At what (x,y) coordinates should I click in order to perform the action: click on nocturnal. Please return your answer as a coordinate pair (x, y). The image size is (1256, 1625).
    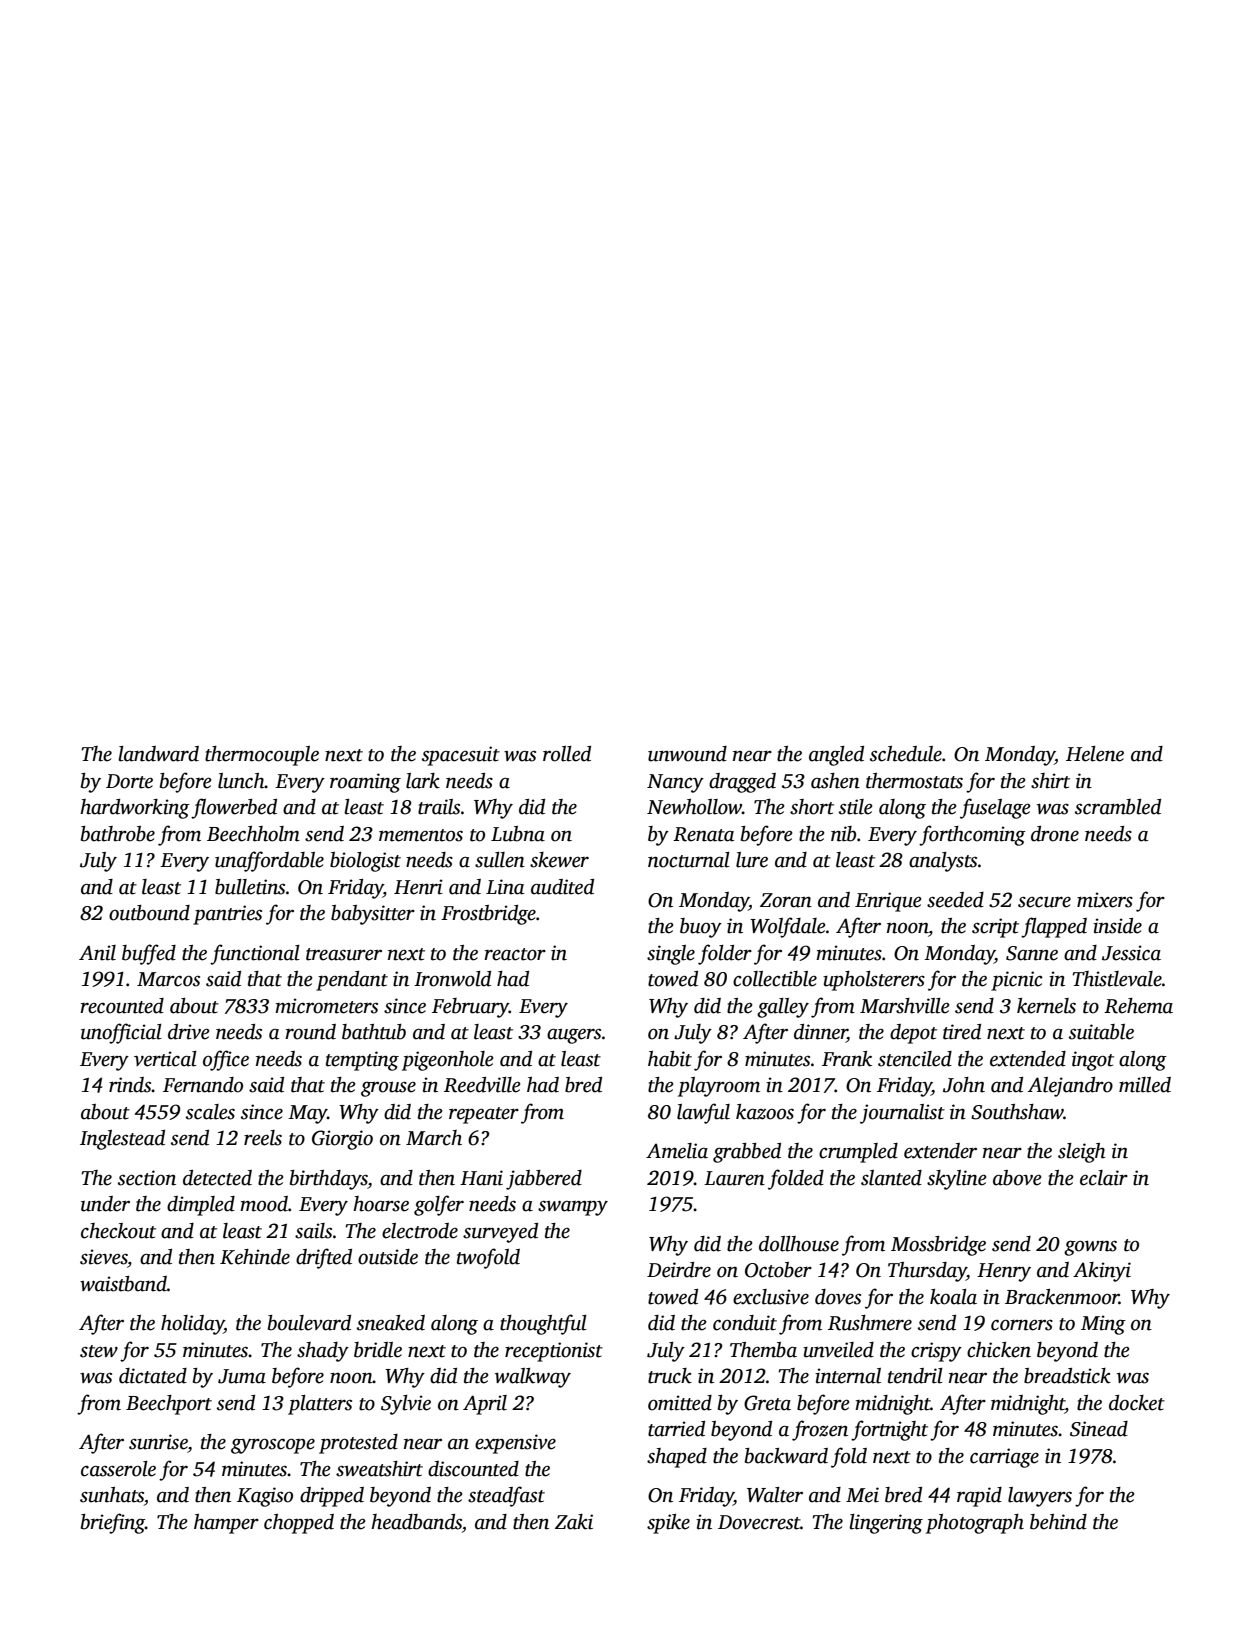
    Looking at the image, I should click on (689, 860).
